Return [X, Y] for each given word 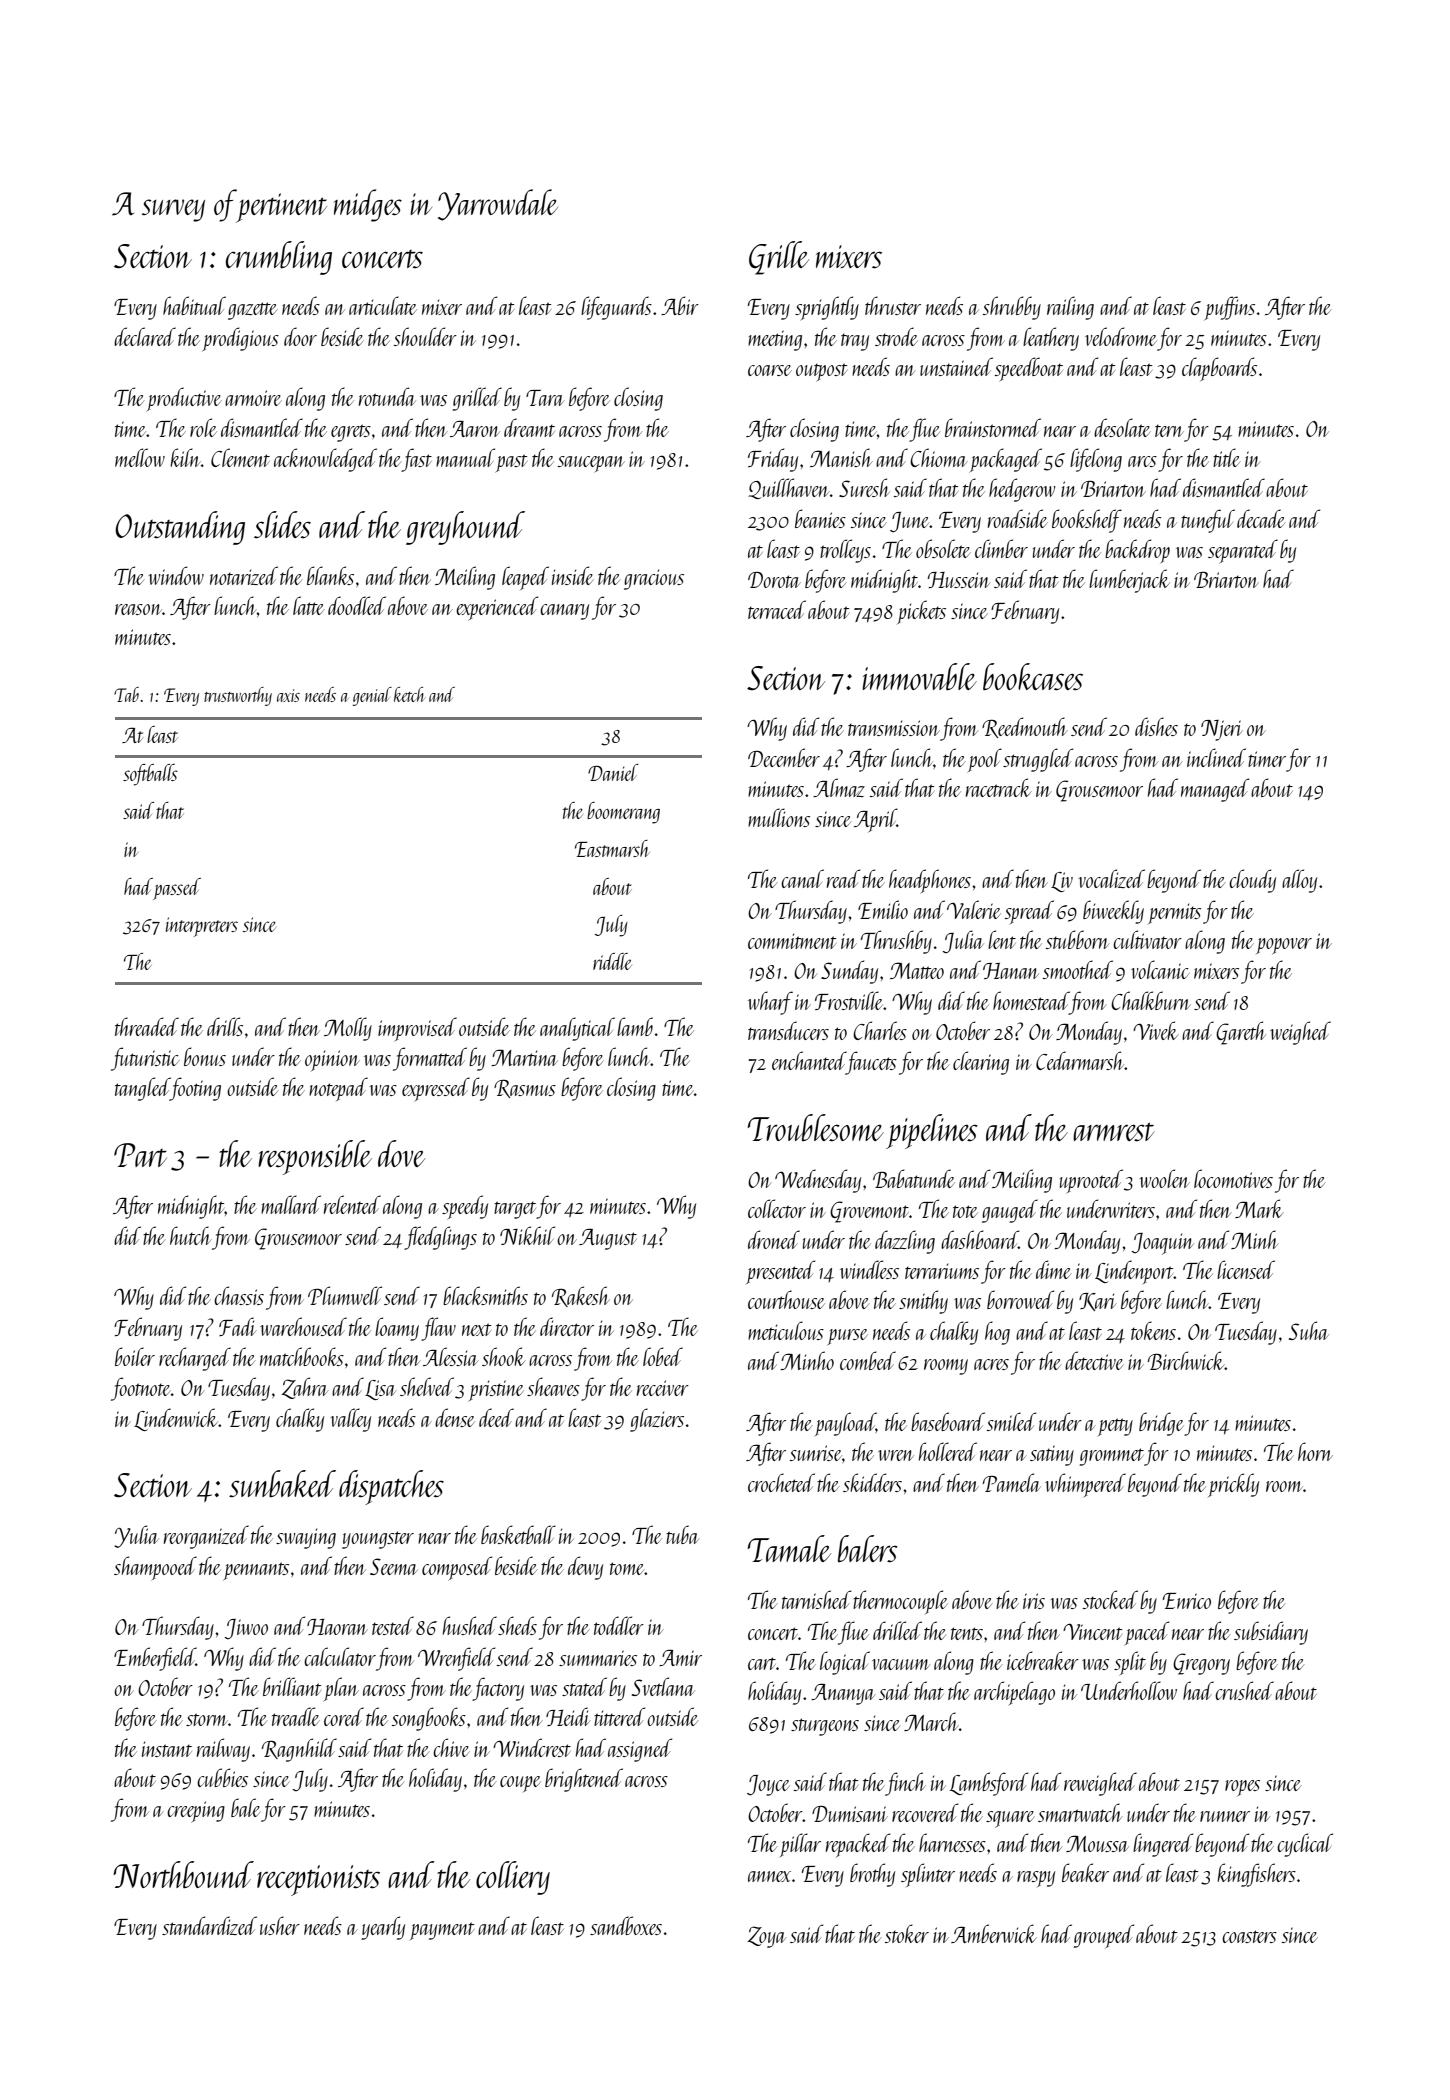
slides [282, 525]
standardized [209, 1925]
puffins [1230, 308]
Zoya [767, 1937]
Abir [680, 305]
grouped [1104, 1936]
